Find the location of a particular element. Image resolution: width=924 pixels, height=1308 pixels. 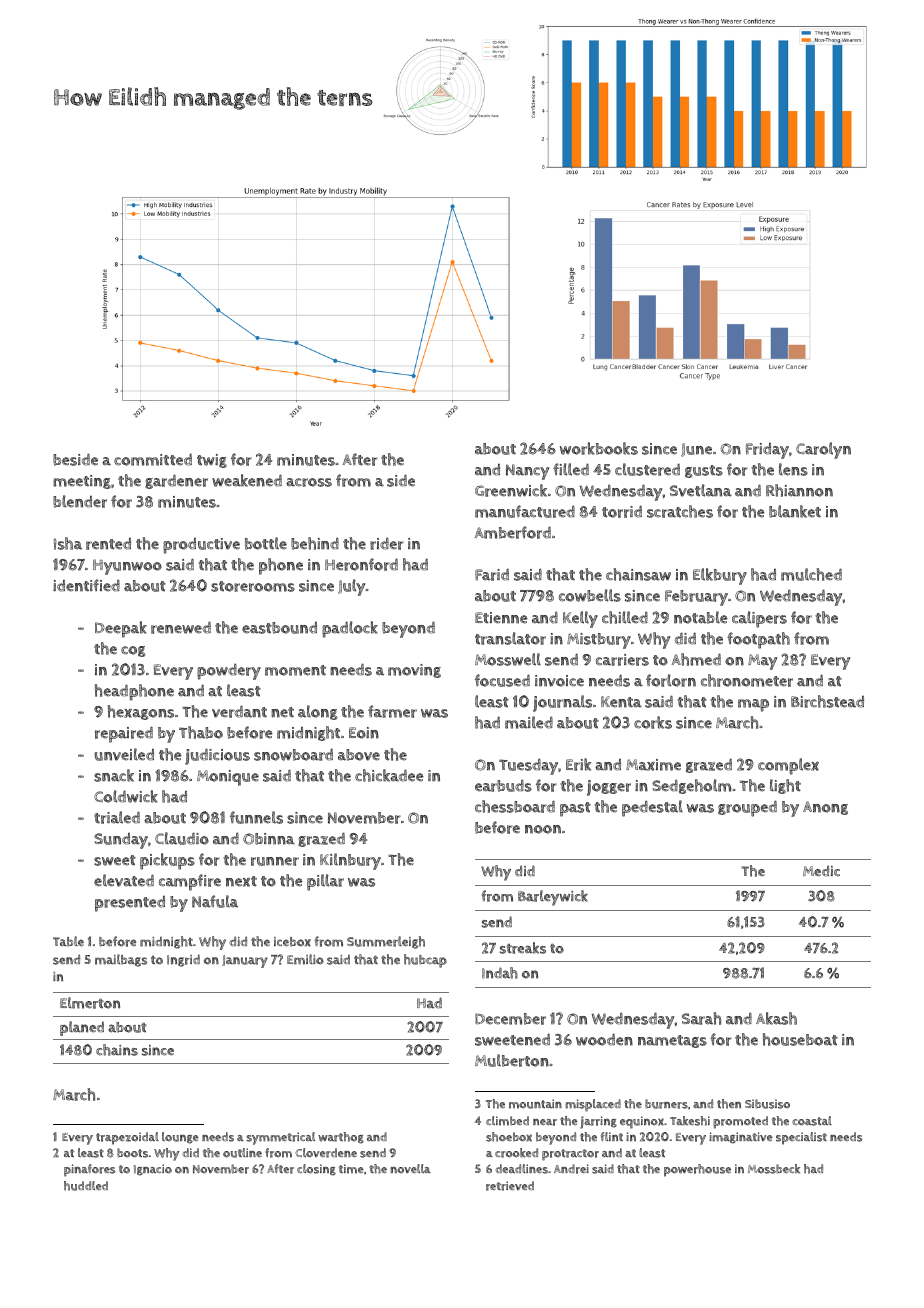

padlock is located at coordinates (350, 629).
